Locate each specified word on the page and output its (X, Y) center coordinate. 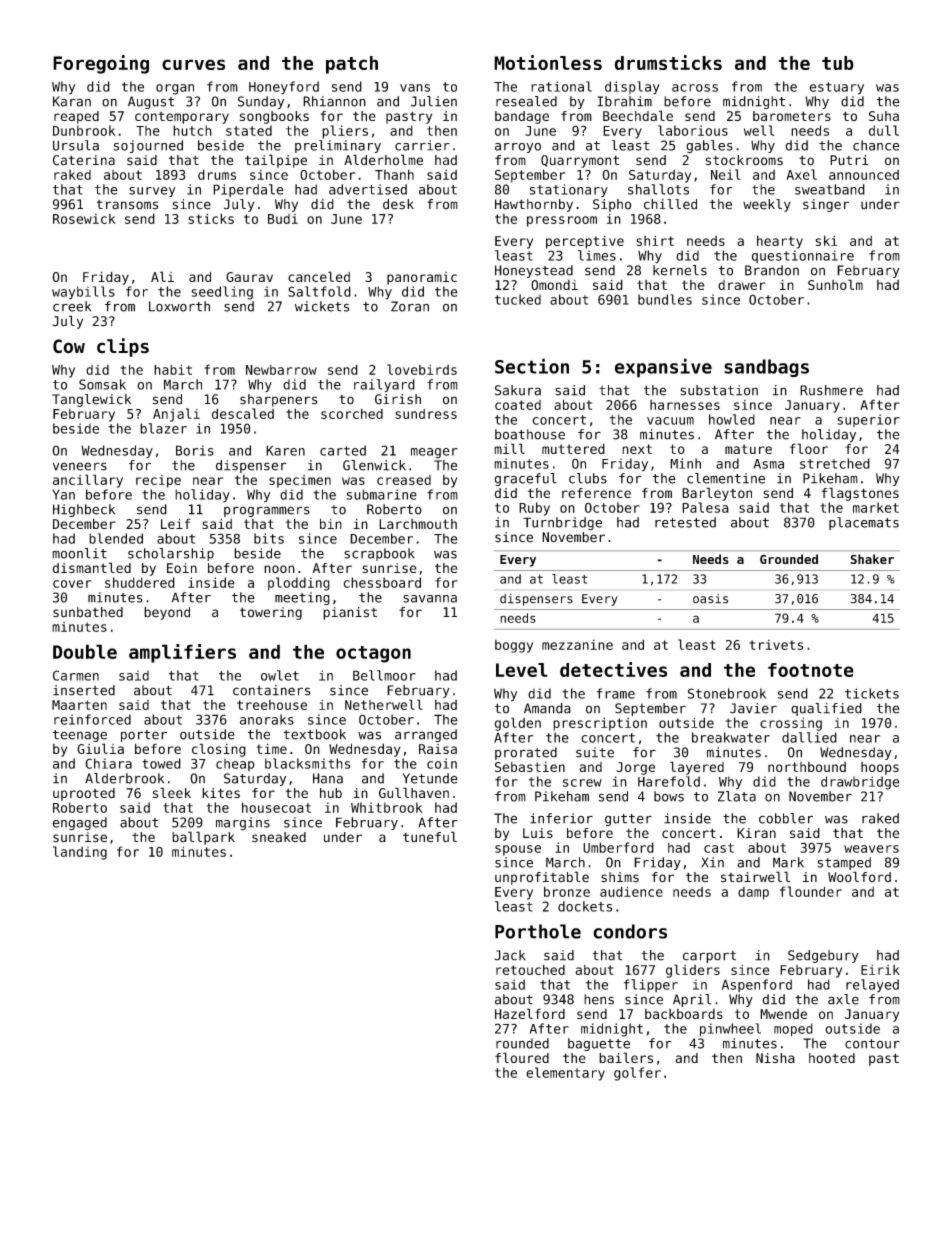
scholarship (171, 554)
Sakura (518, 390)
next (637, 449)
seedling (222, 293)
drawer (742, 285)
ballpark (203, 838)
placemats (864, 523)
